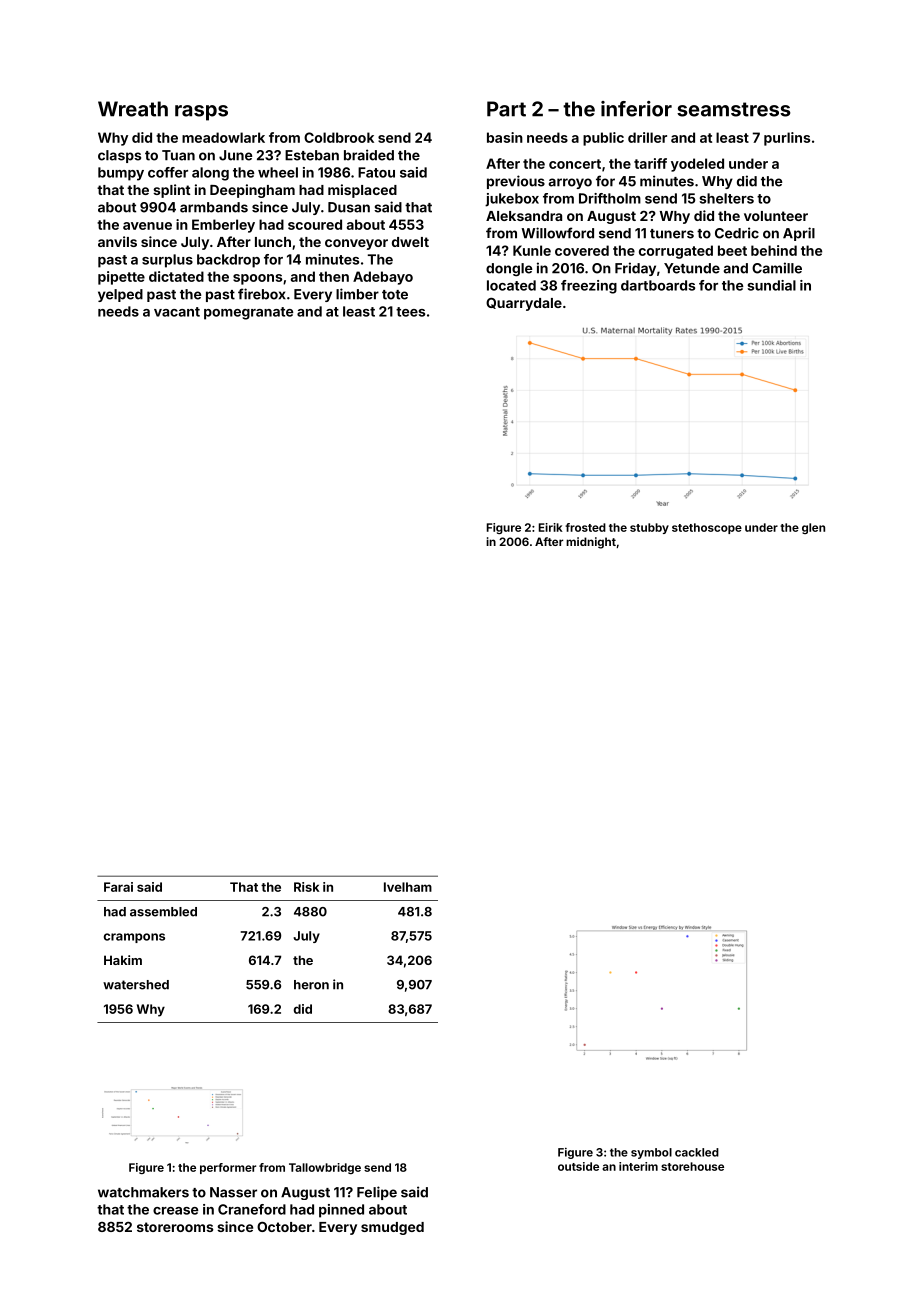 The width and height of the screenshot is (924, 1314). What do you see at coordinates (178, 155) in the screenshot?
I see `Tuan` at bounding box center [178, 155].
